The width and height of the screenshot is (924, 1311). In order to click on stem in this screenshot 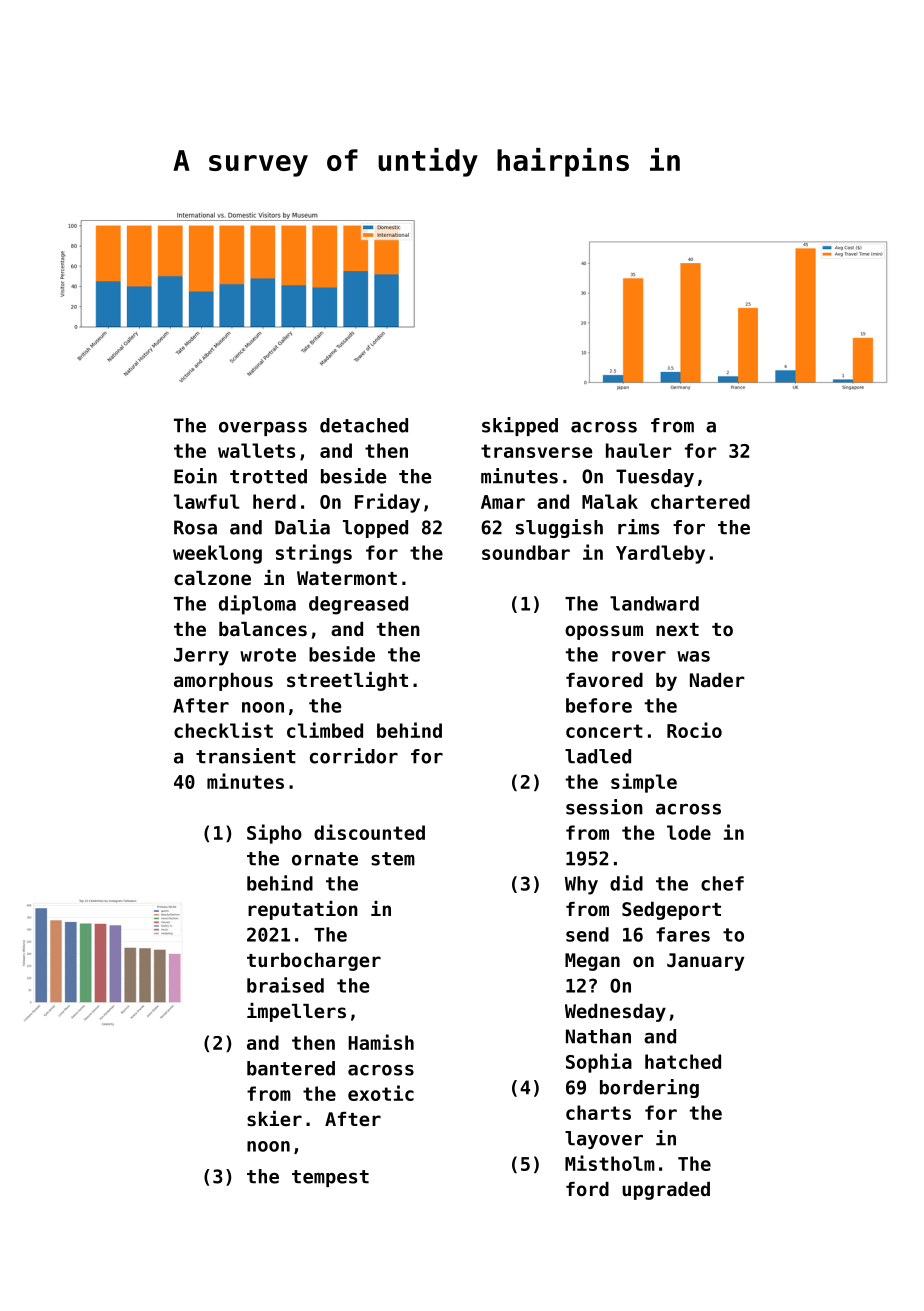, I will do `click(393, 859)`.
